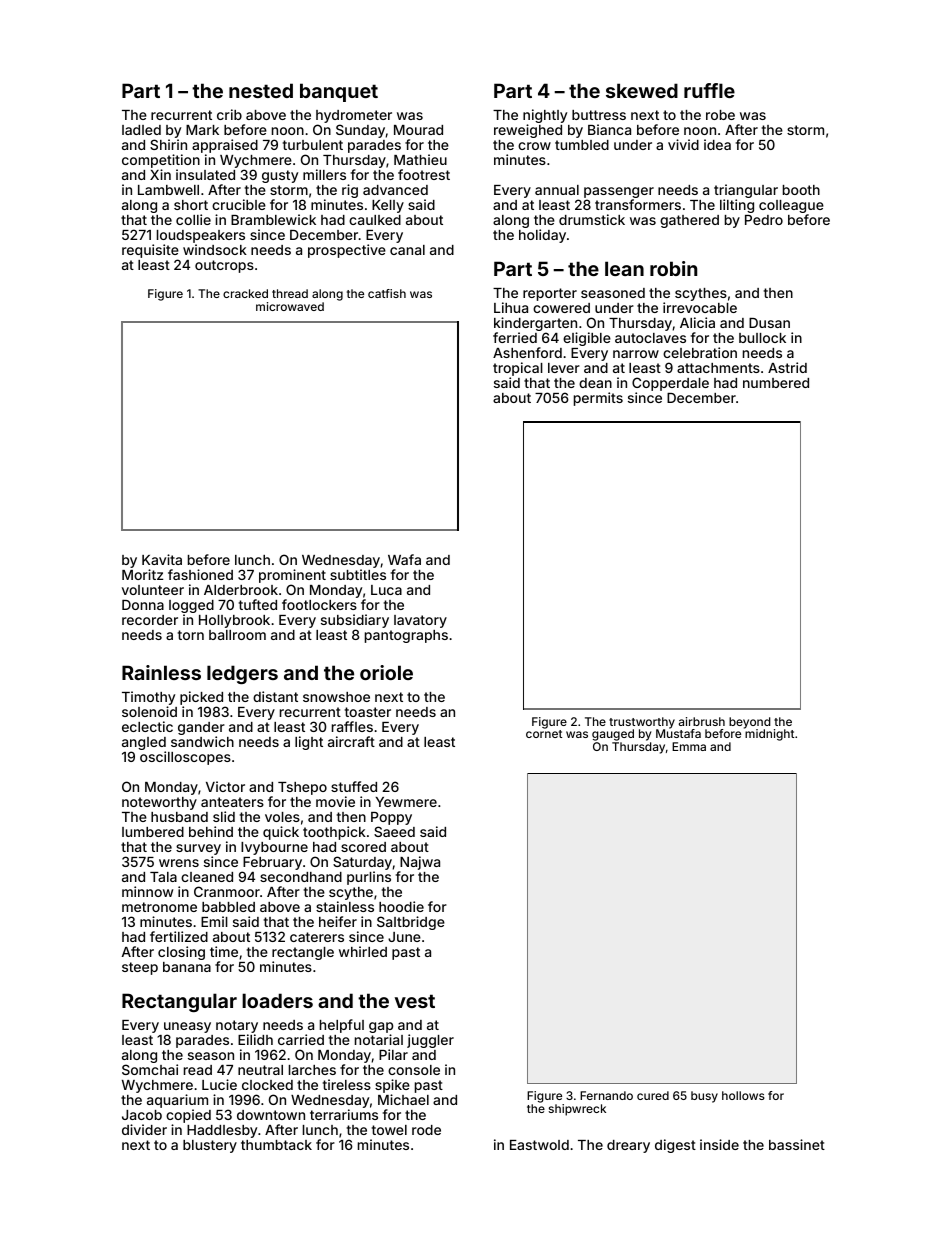  What do you see at coordinates (205, 174) in the image?
I see `insulated` at bounding box center [205, 174].
